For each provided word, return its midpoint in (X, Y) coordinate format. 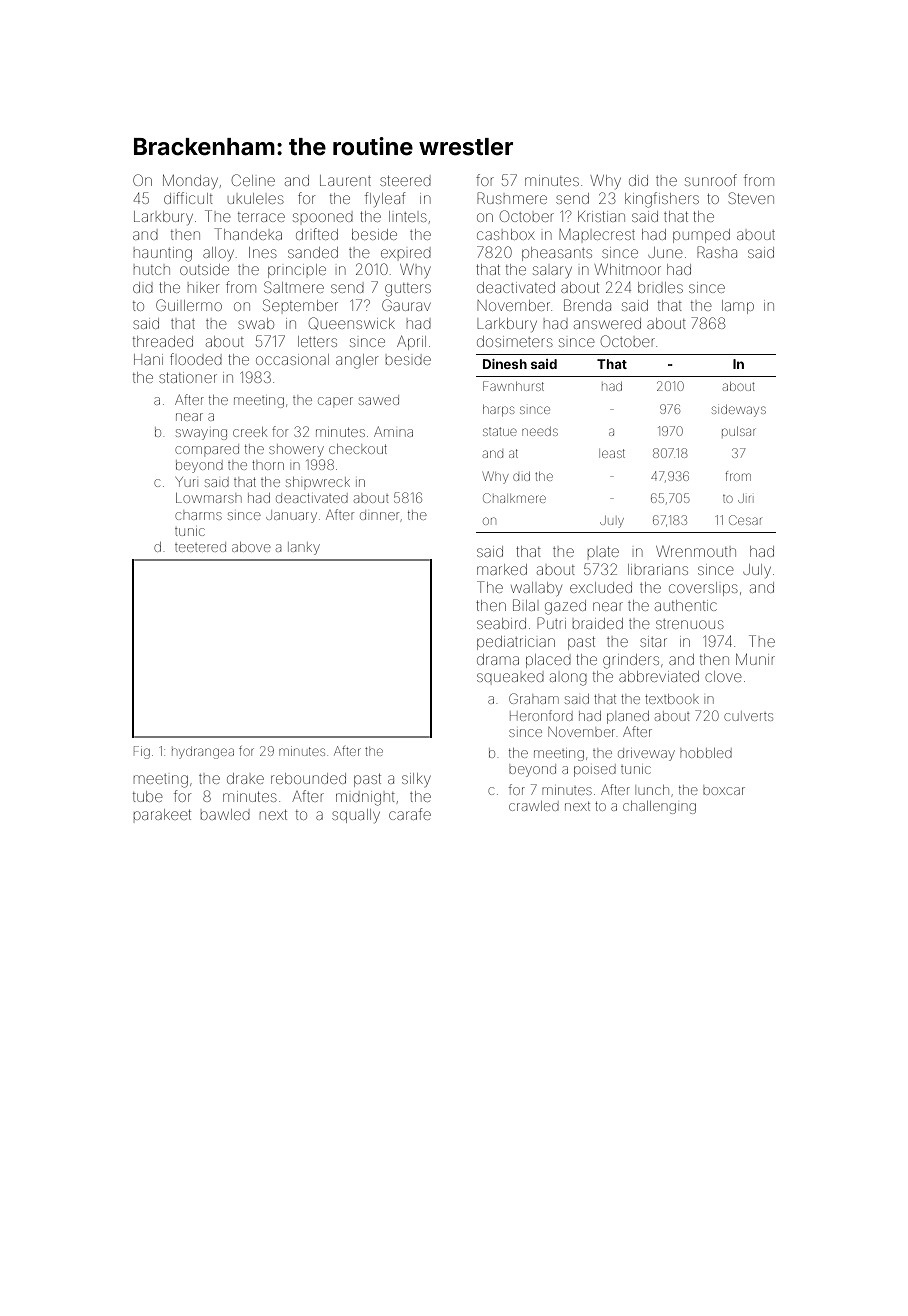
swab (256, 323)
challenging (659, 807)
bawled (225, 814)
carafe (410, 814)
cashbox (506, 234)
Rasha (717, 252)
